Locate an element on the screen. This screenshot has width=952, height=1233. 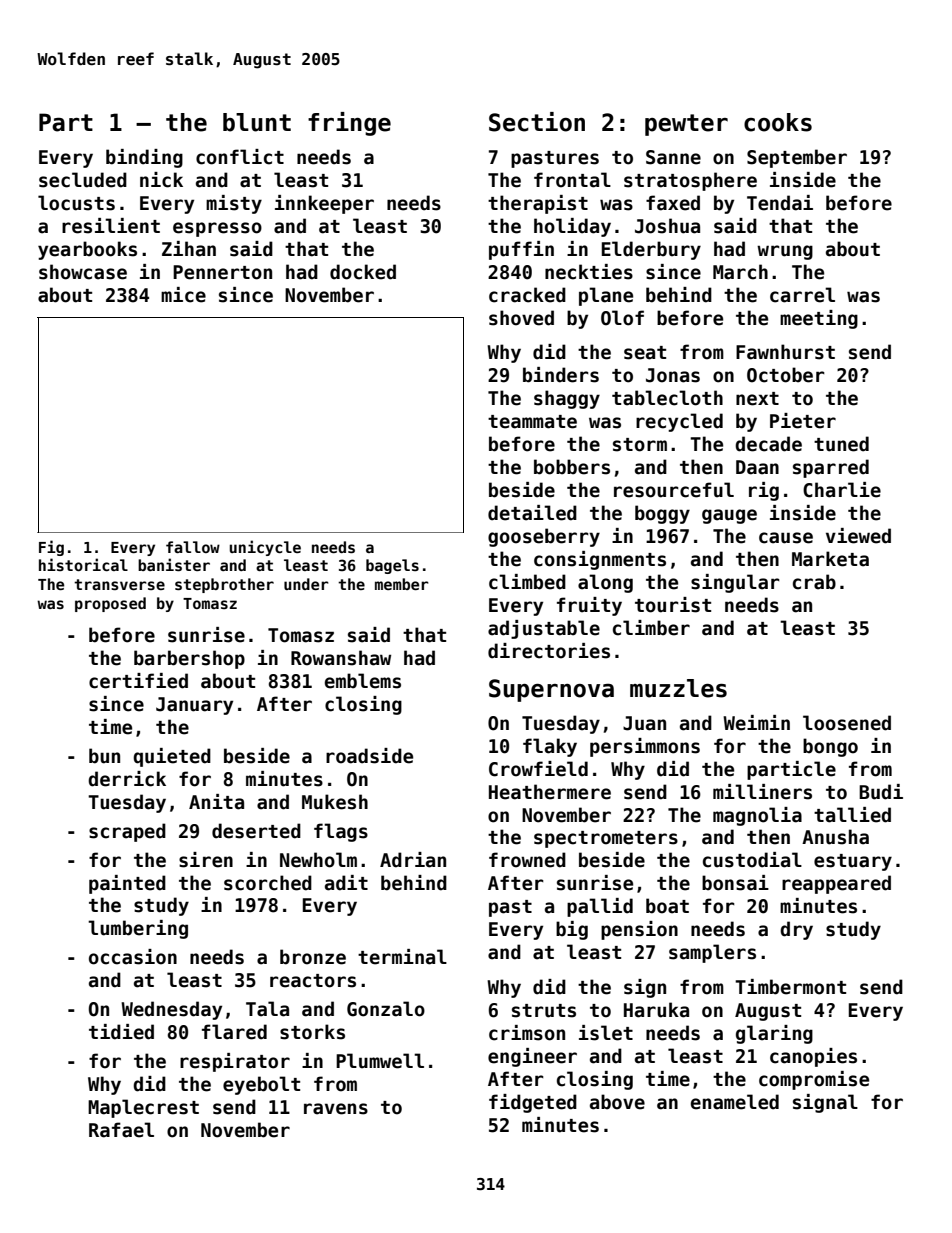
flaky is located at coordinates (550, 747).
